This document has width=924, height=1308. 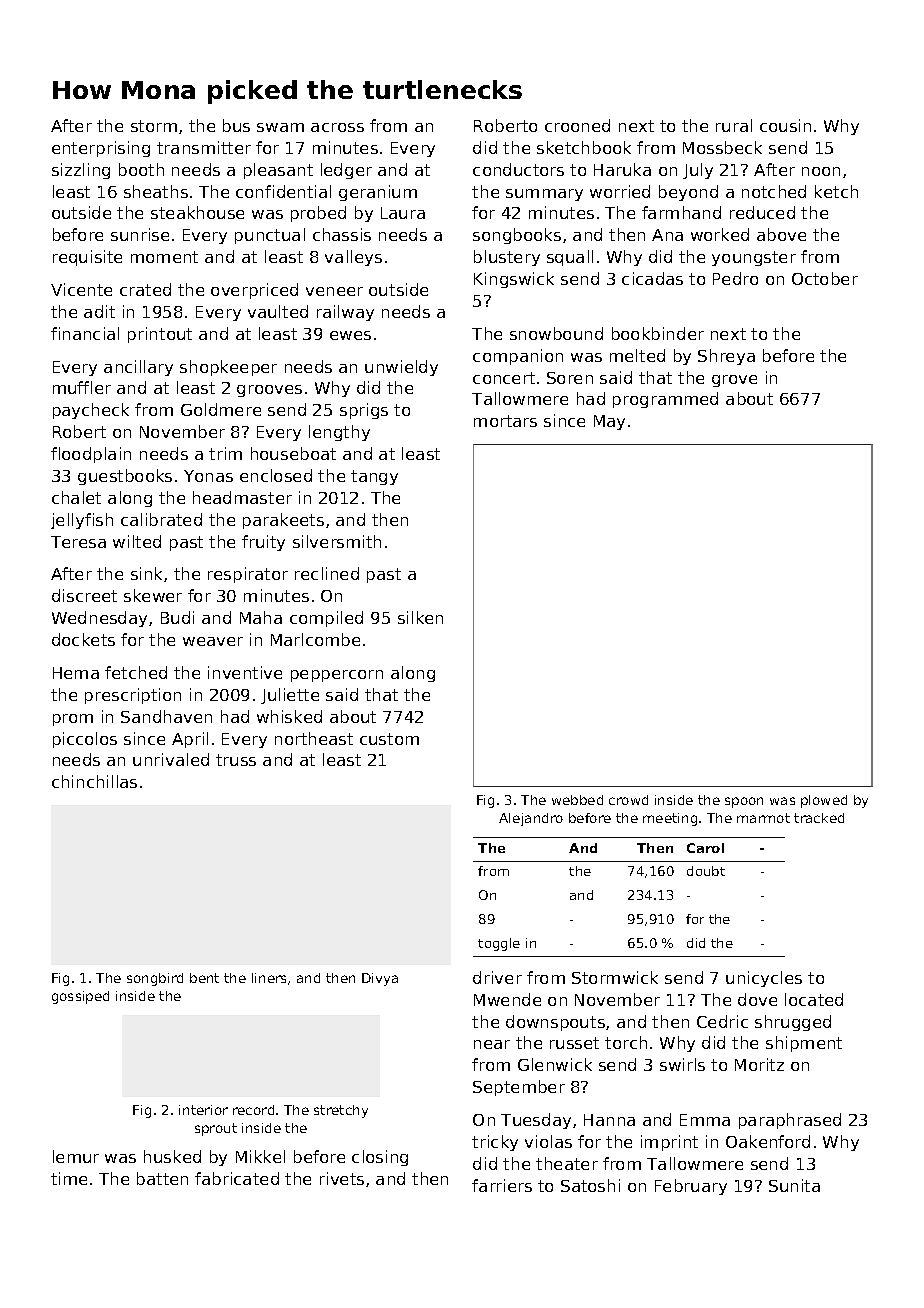 What do you see at coordinates (420, 617) in the document?
I see `silken` at bounding box center [420, 617].
